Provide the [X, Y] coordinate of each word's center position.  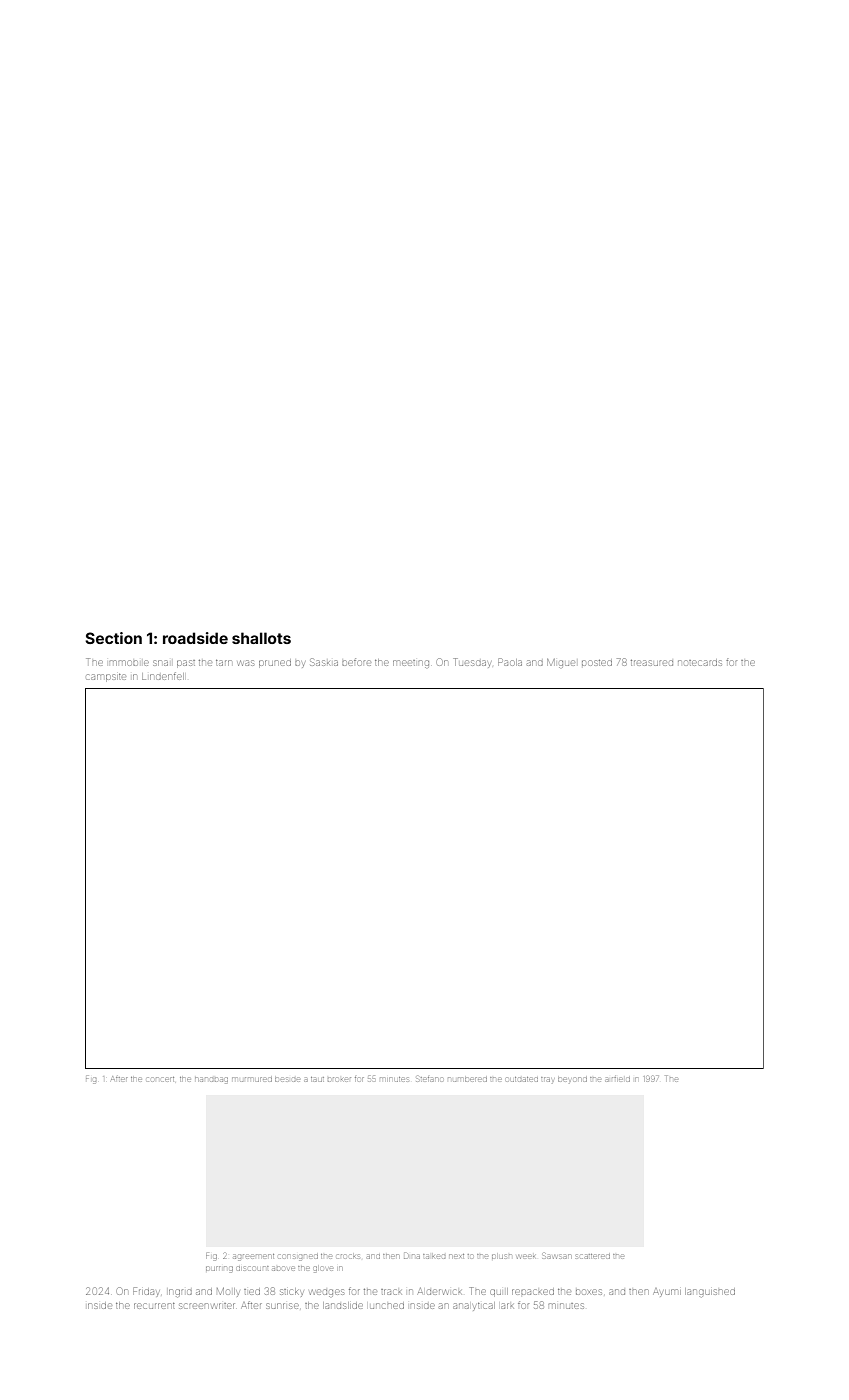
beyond [572, 1079]
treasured [652, 663]
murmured [252, 1079]
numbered [467, 1079]
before [356, 662]
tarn [224, 663]
